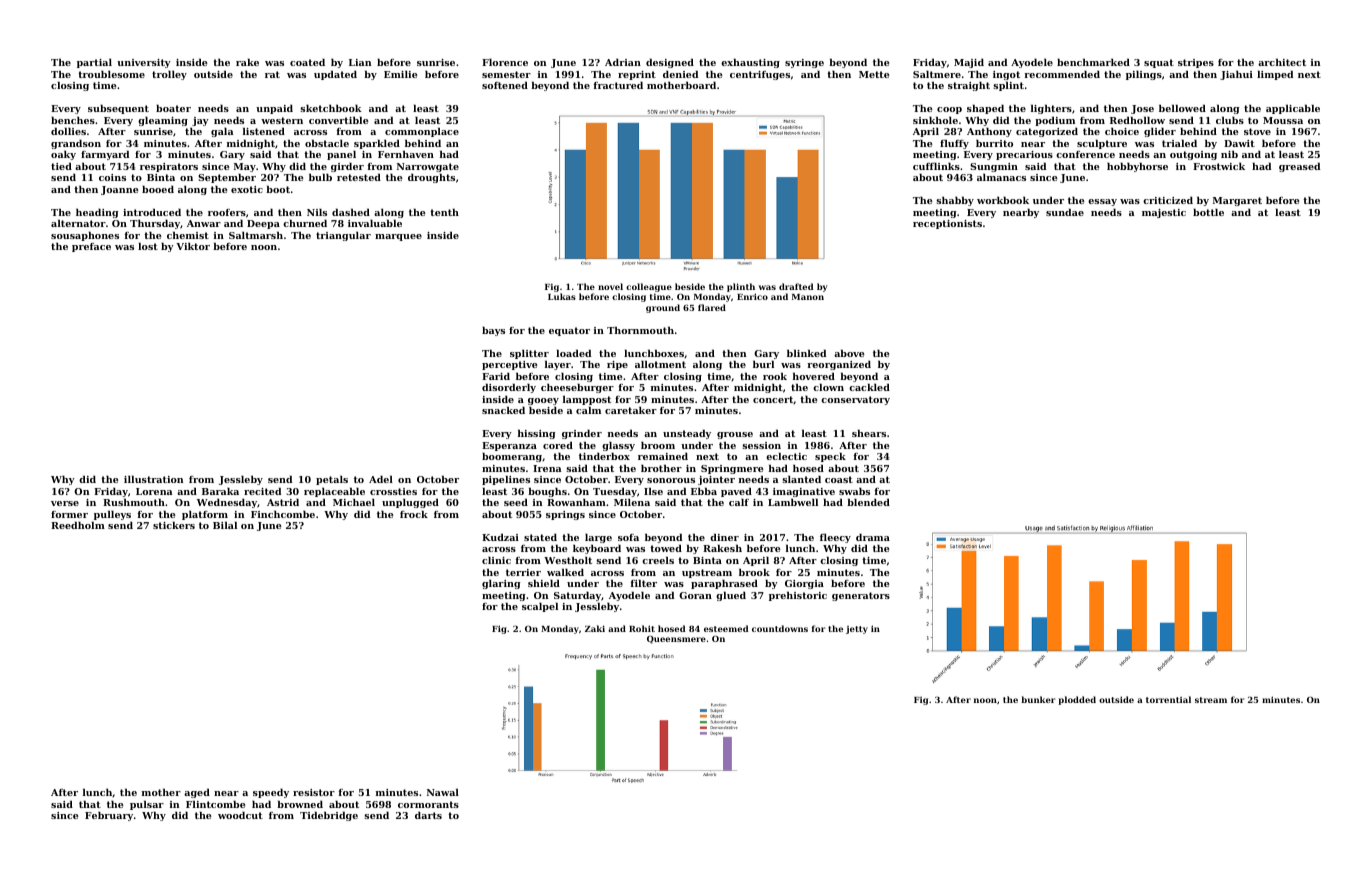  Describe the element at coordinates (283, 514) in the page. I see `Finchcombe` at that location.
